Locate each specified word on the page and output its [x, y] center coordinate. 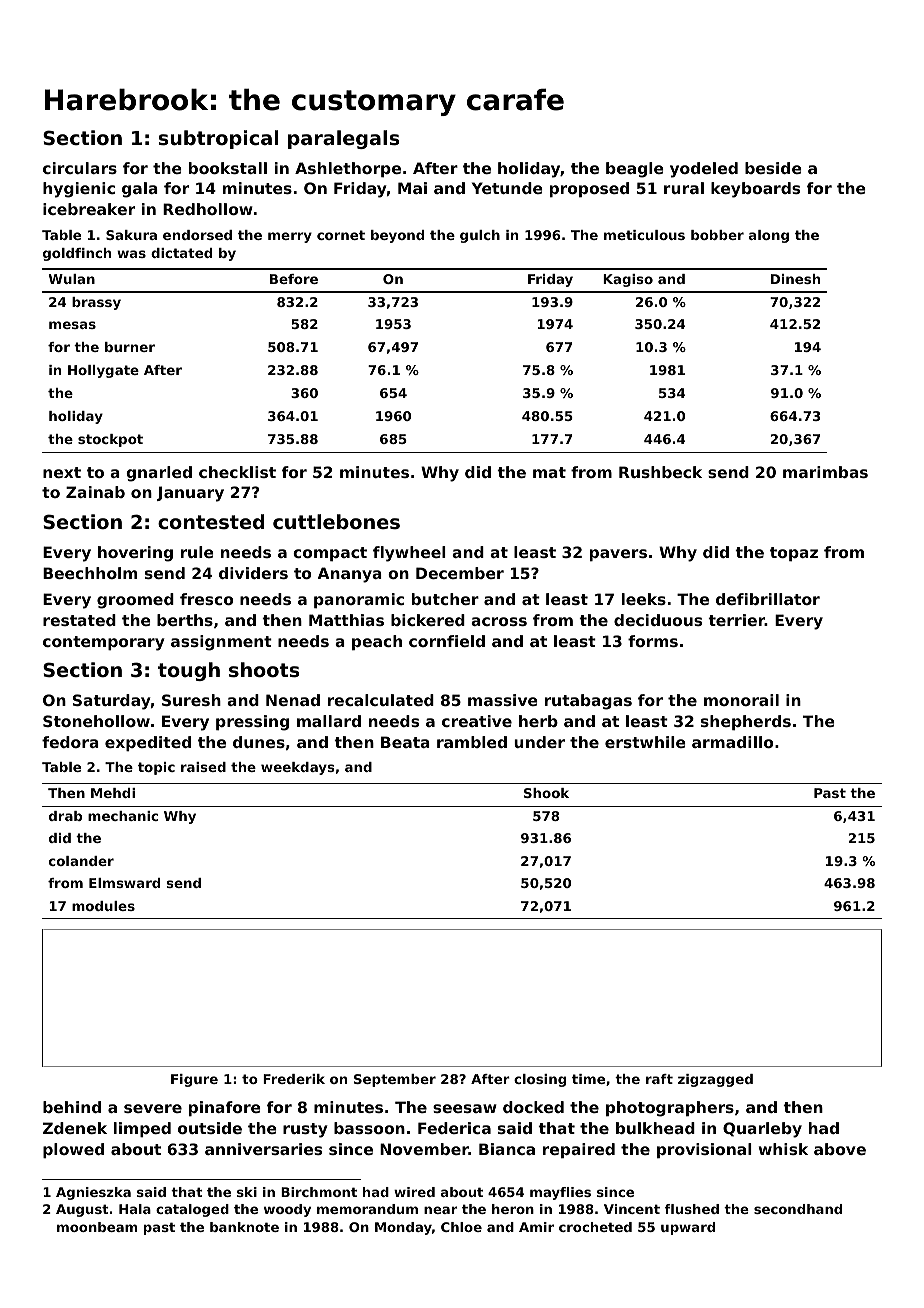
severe [153, 1108]
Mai [412, 188]
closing [540, 1080]
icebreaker [89, 209]
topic [156, 768]
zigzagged [715, 1080]
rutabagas [588, 702]
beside [773, 168]
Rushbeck [660, 472]
